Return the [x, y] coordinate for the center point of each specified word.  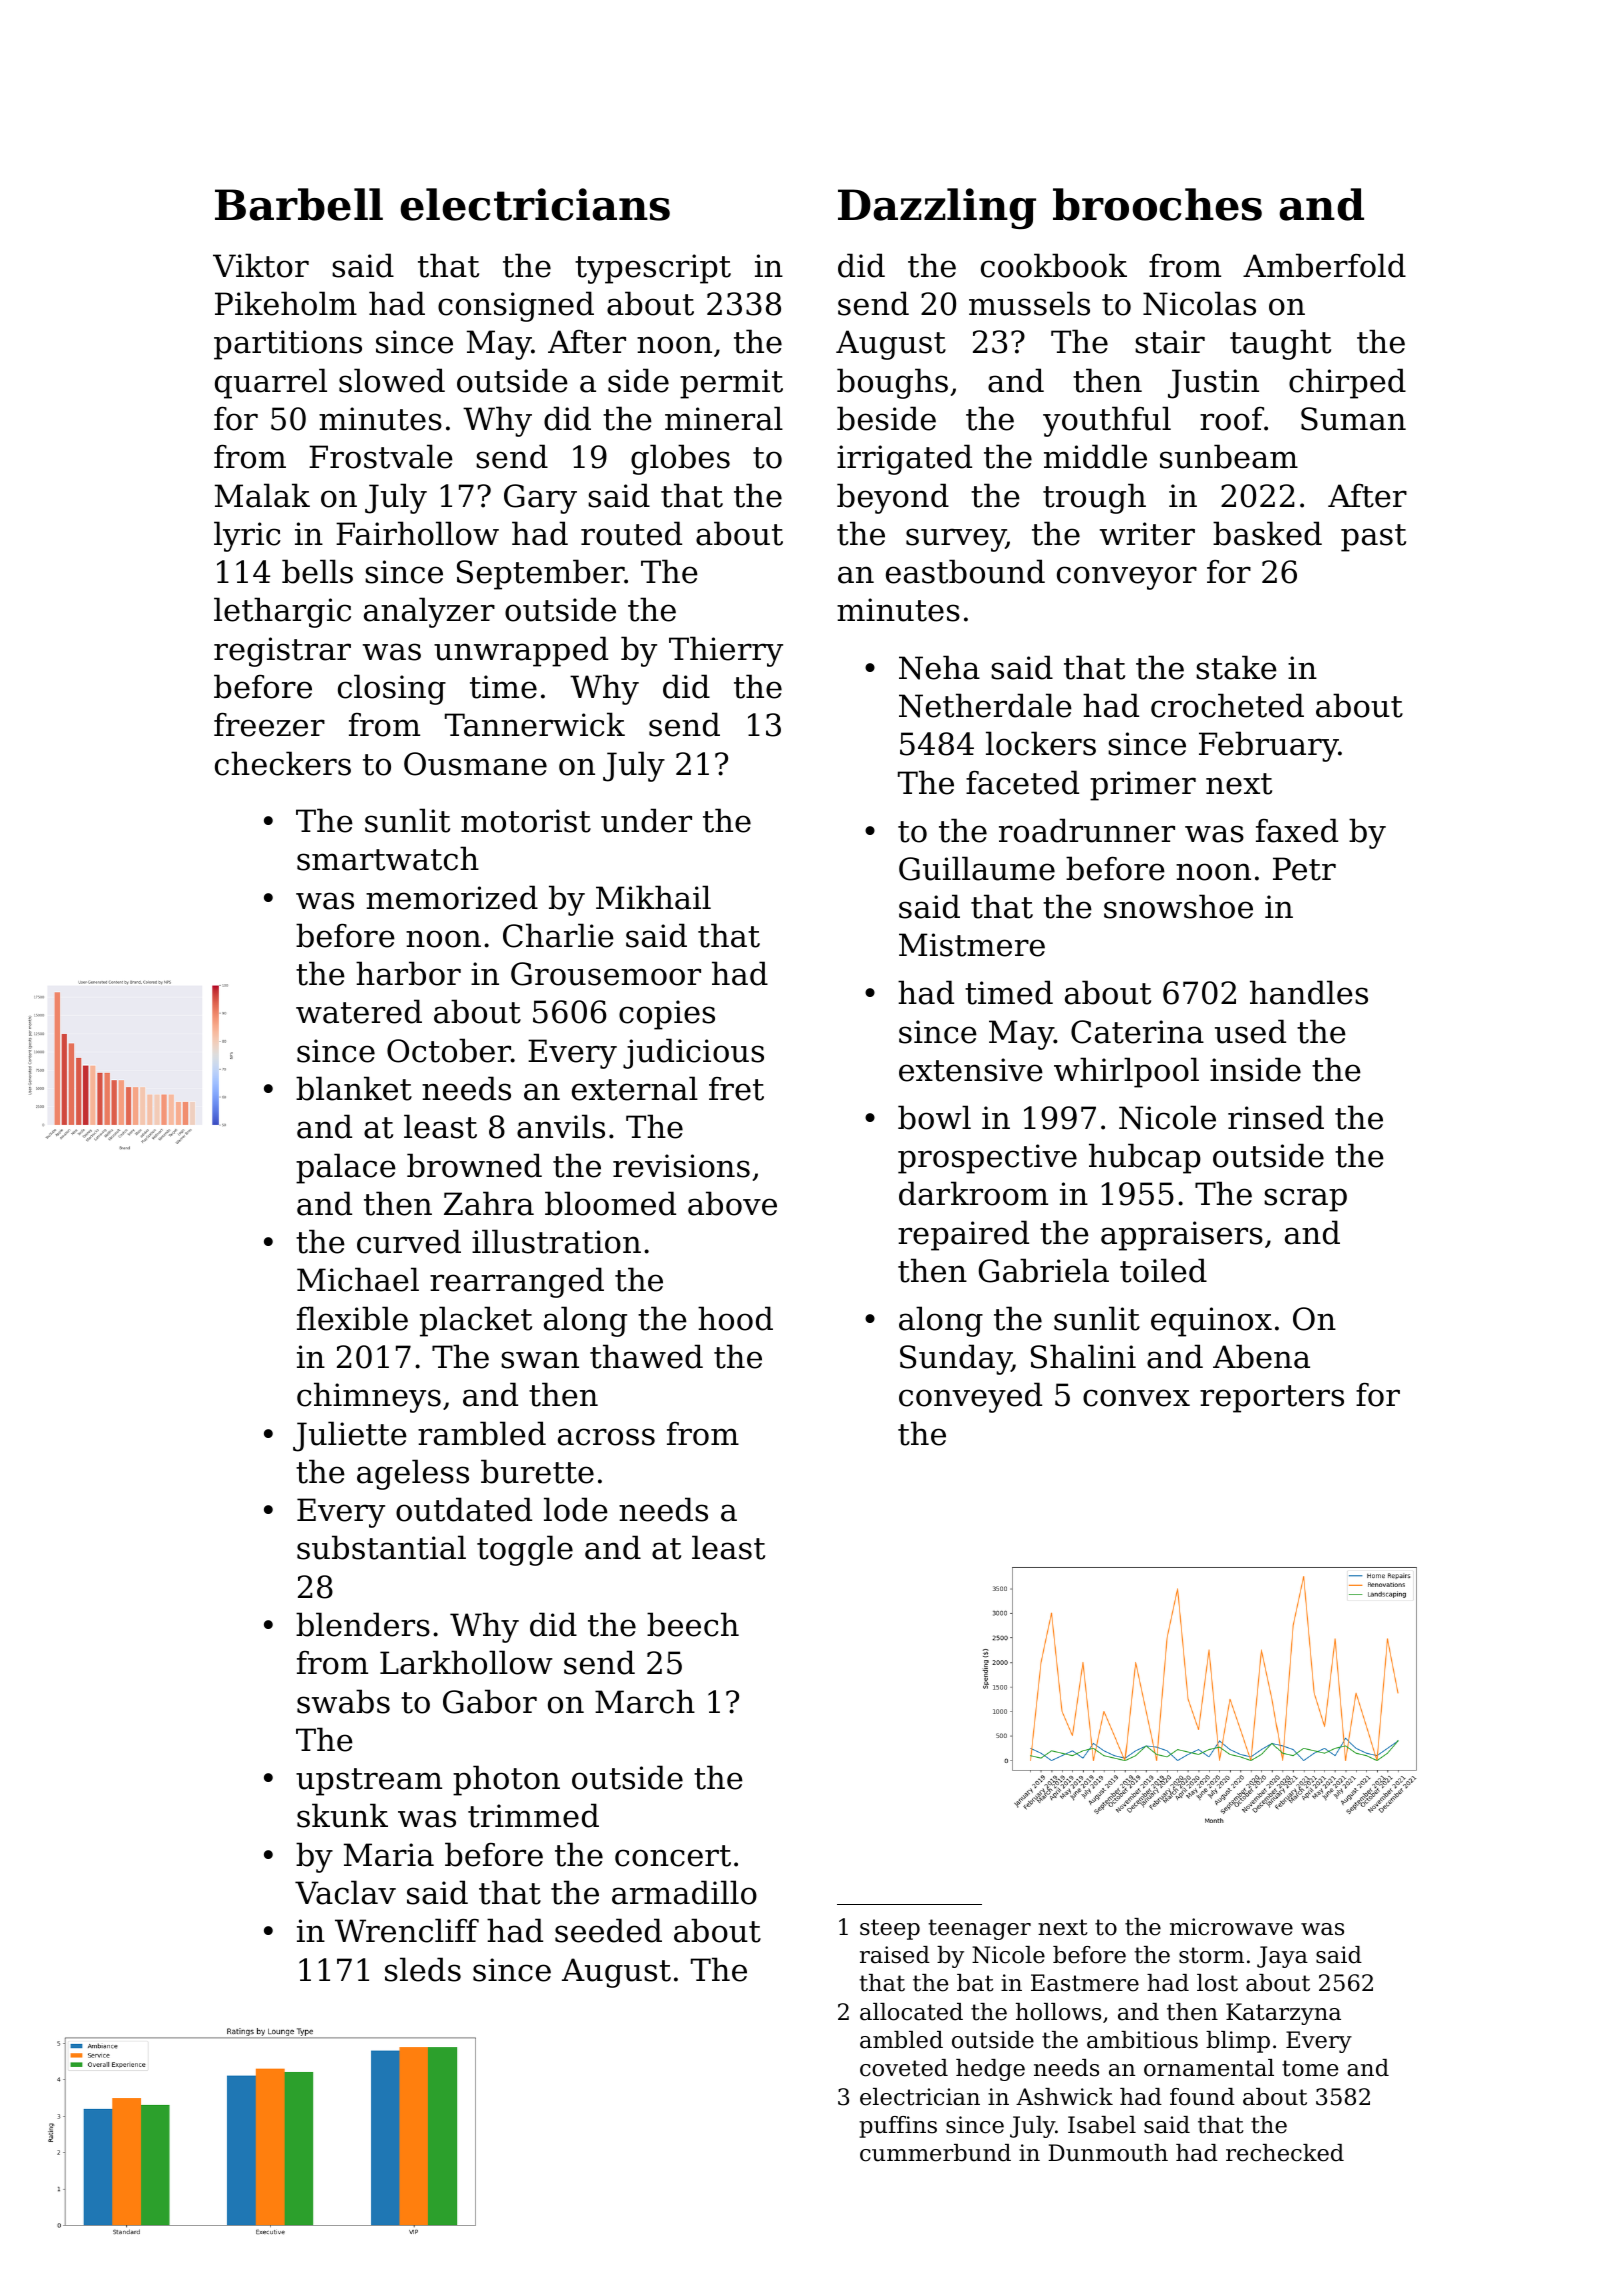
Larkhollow [466, 1662]
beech [693, 1624]
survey [956, 540]
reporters [1272, 1399]
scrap [1305, 1200]
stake [1236, 667]
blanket [354, 1088]
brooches [1157, 204]
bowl [934, 1117]
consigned [516, 306]
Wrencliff [407, 1930]
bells [317, 571]
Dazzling [937, 208]
